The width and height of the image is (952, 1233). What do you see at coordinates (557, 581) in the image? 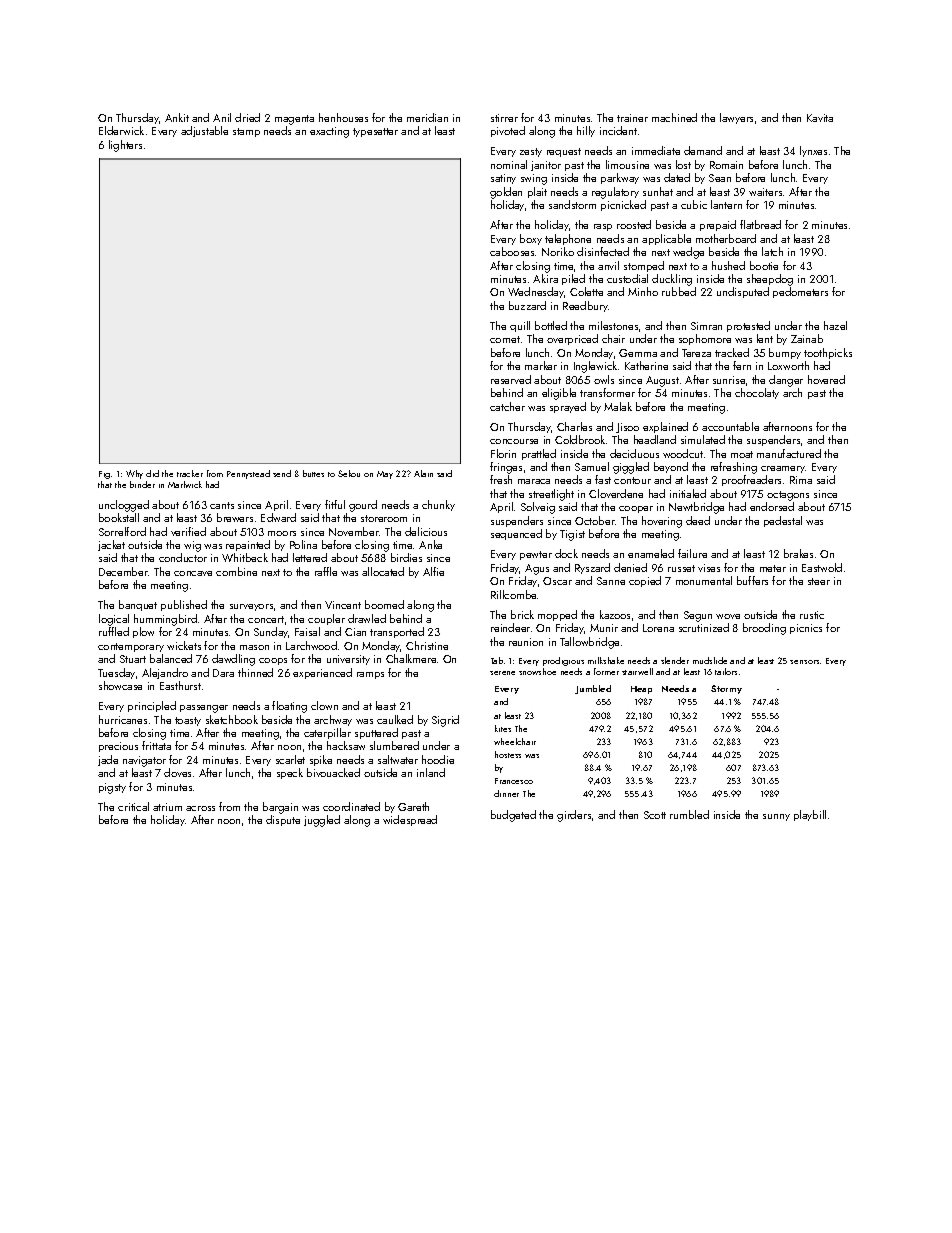
I see `Oscar` at bounding box center [557, 581].
